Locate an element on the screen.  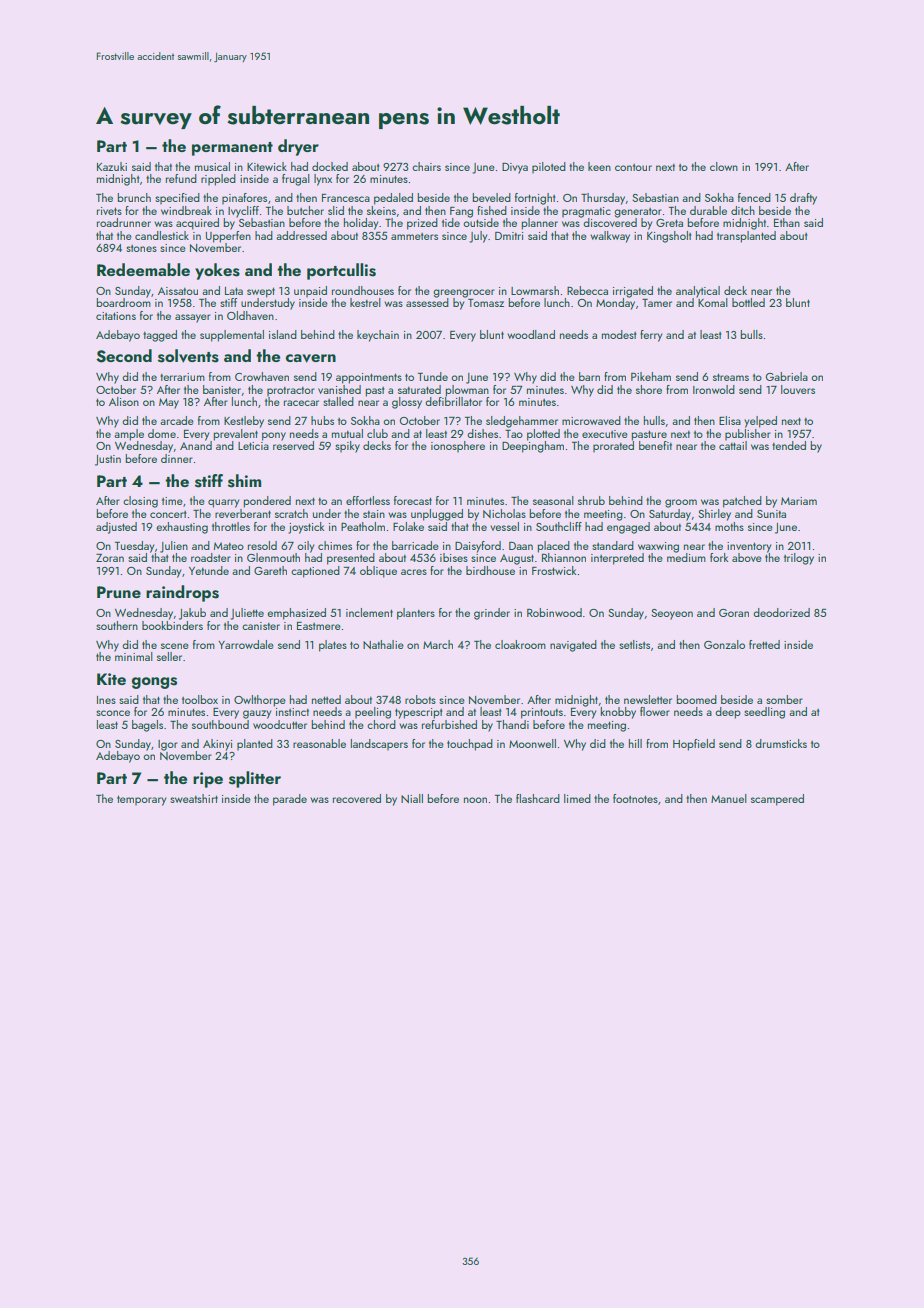
inclement is located at coordinates (369, 612).
